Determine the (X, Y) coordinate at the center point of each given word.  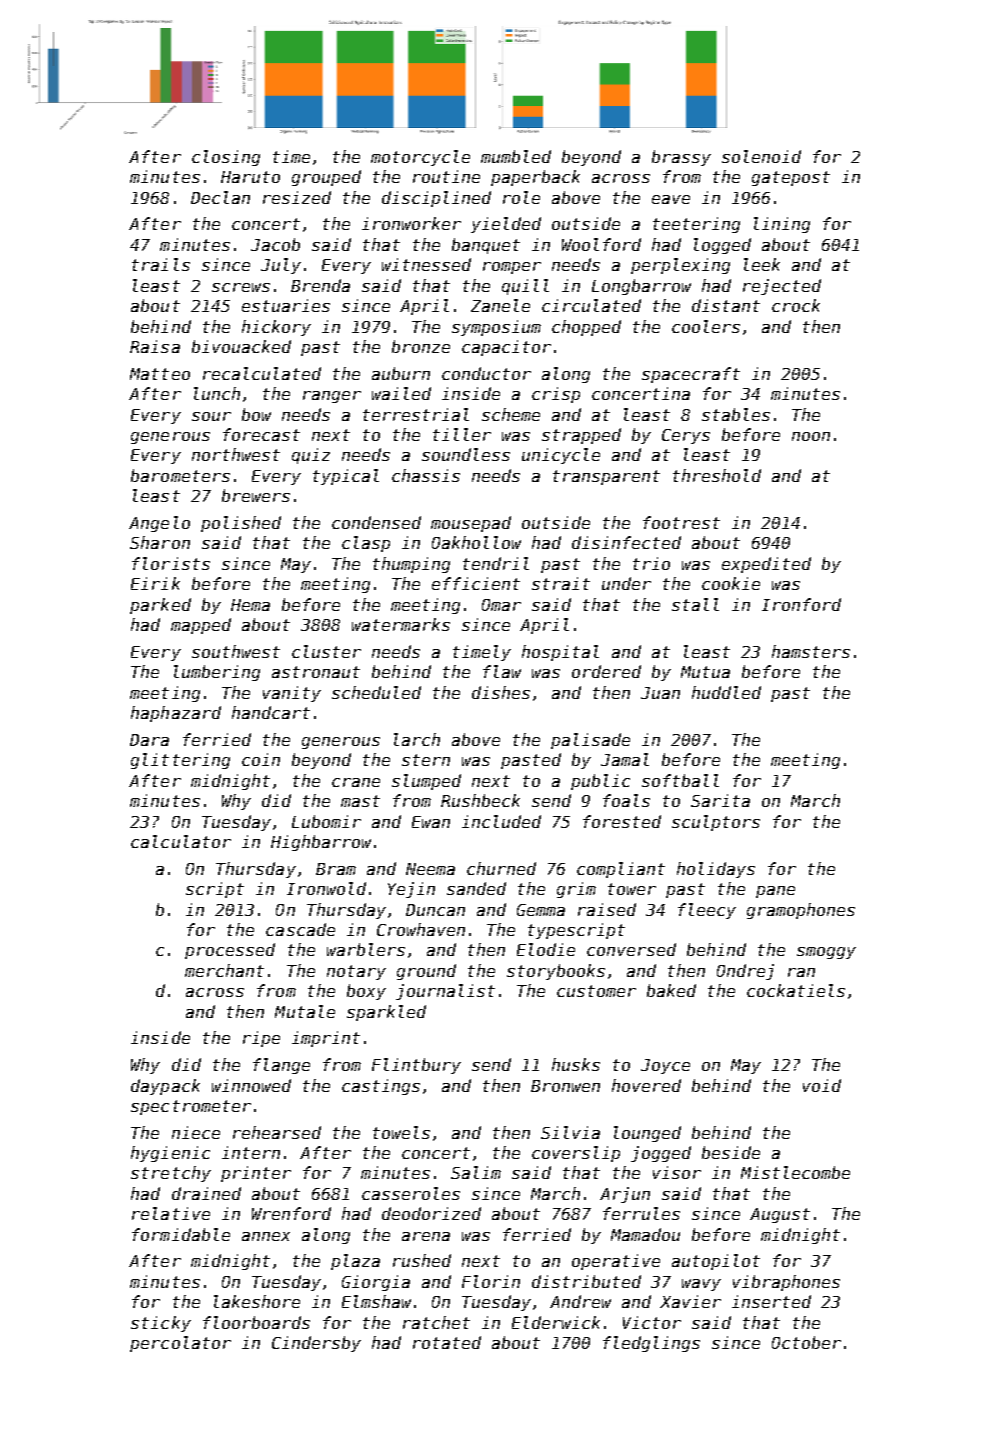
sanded (476, 888)
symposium (496, 328)
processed (230, 951)
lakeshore (257, 1301)
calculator (181, 841)
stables (736, 414)
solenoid (761, 156)
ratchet (436, 1322)
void (822, 1085)
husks (576, 1064)
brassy (681, 158)
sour (211, 416)
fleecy (707, 911)
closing (226, 158)
